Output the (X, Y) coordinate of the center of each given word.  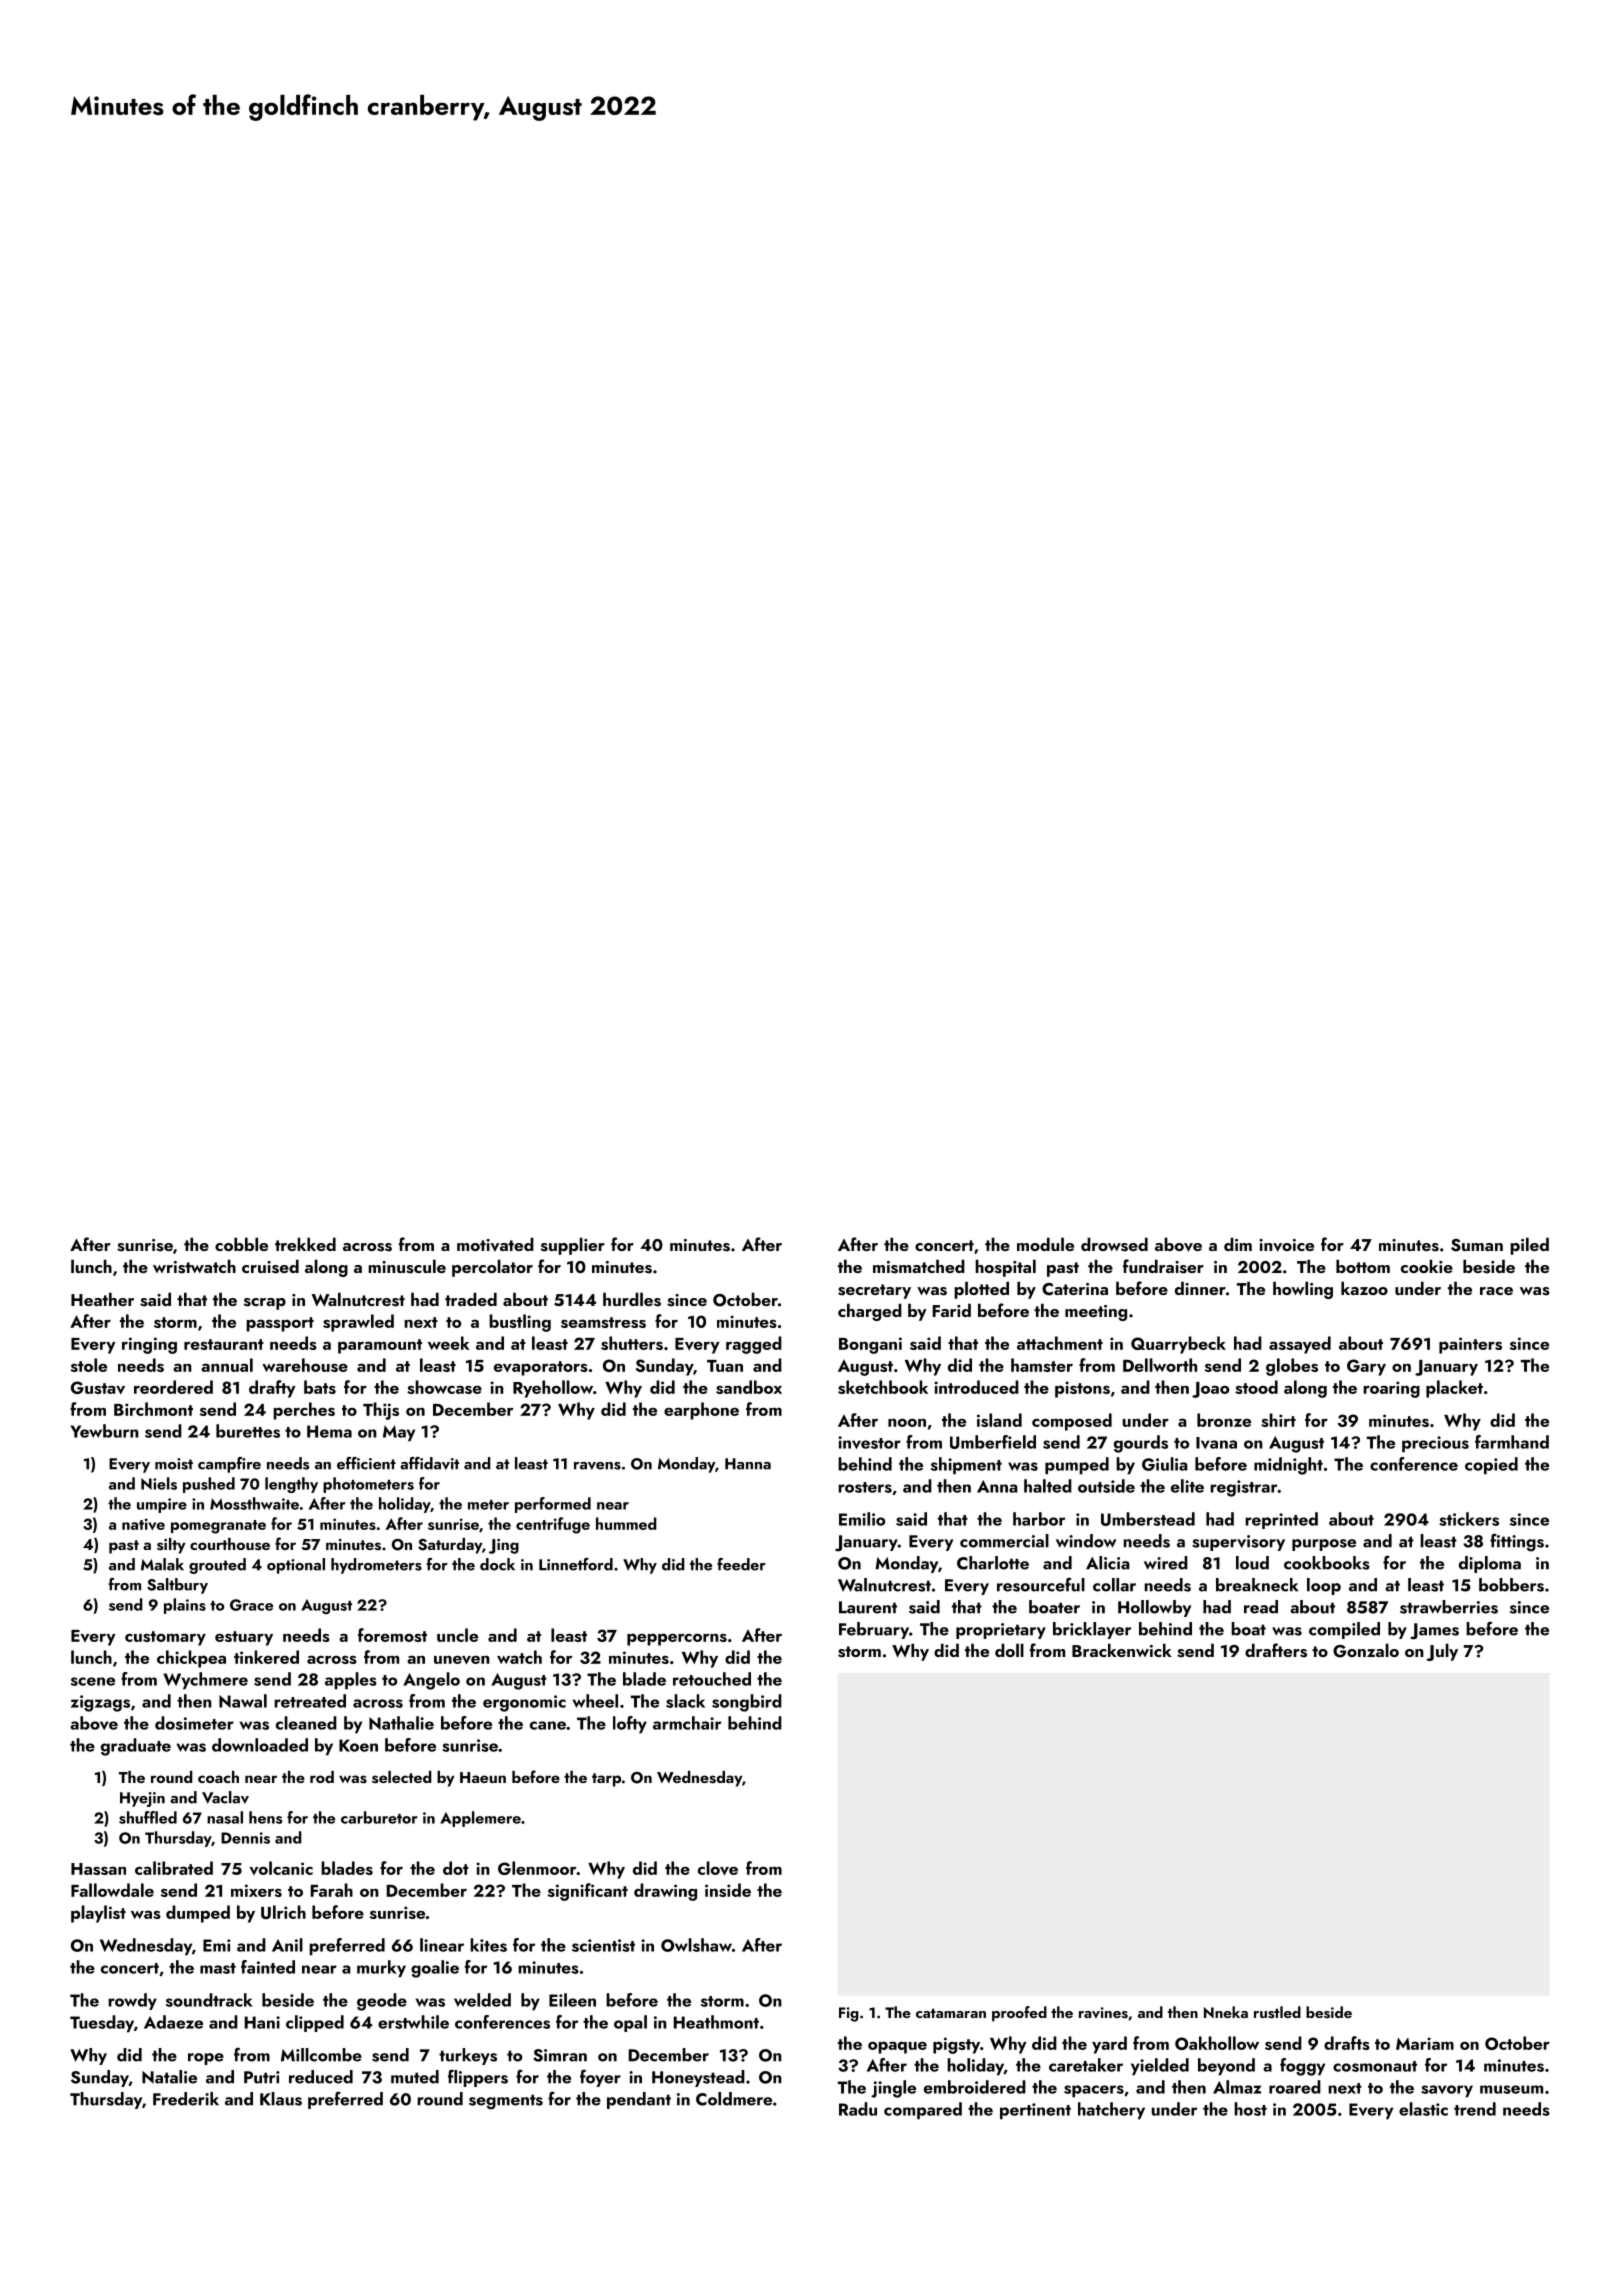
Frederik (186, 2099)
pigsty (956, 2045)
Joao (1210, 1390)
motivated (495, 1244)
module (1045, 1244)
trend (1475, 2109)
